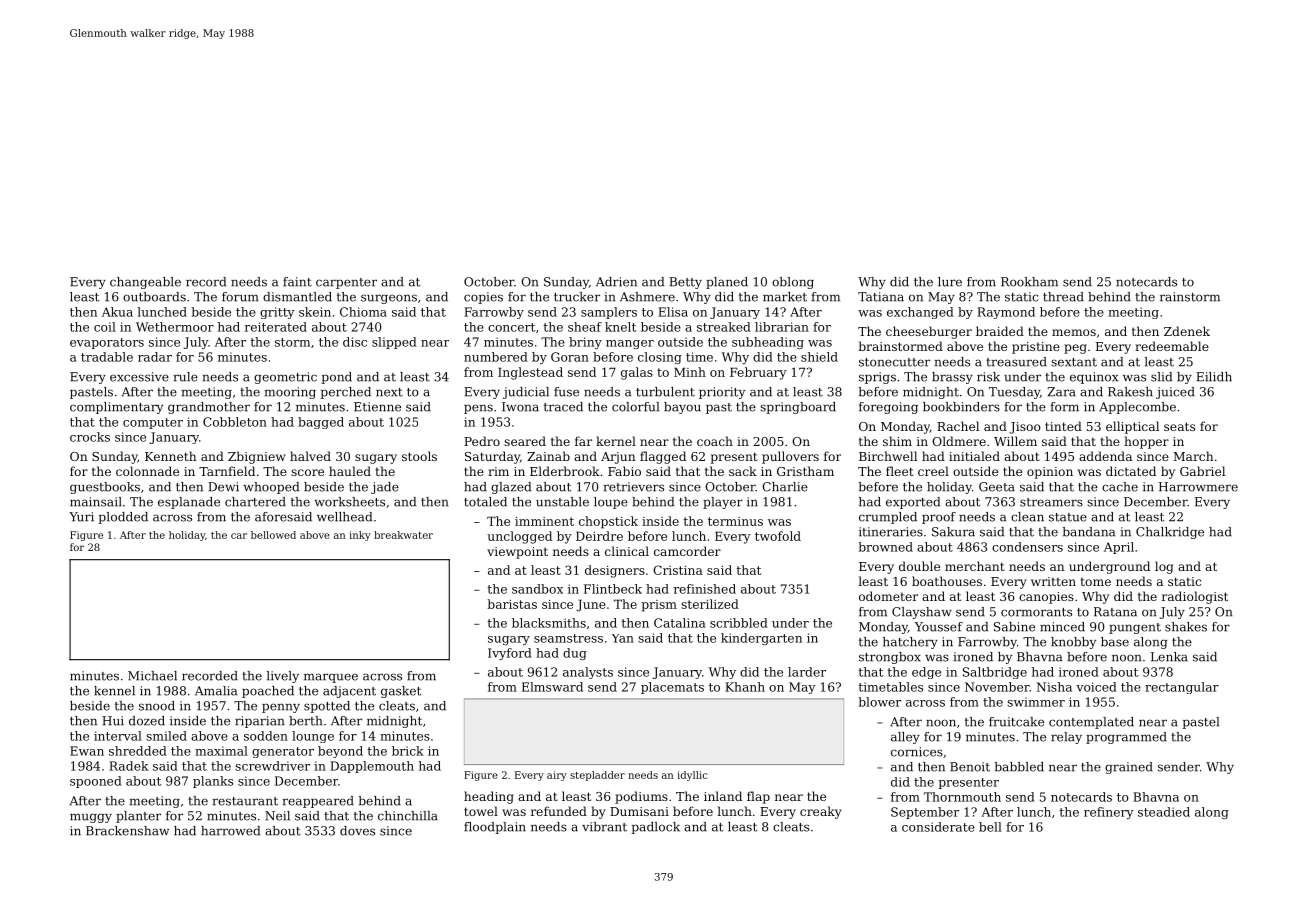 This screenshot has width=1308, height=924. What do you see at coordinates (517, 553) in the screenshot?
I see `viewpoint` at bounding box center [517, 553].
